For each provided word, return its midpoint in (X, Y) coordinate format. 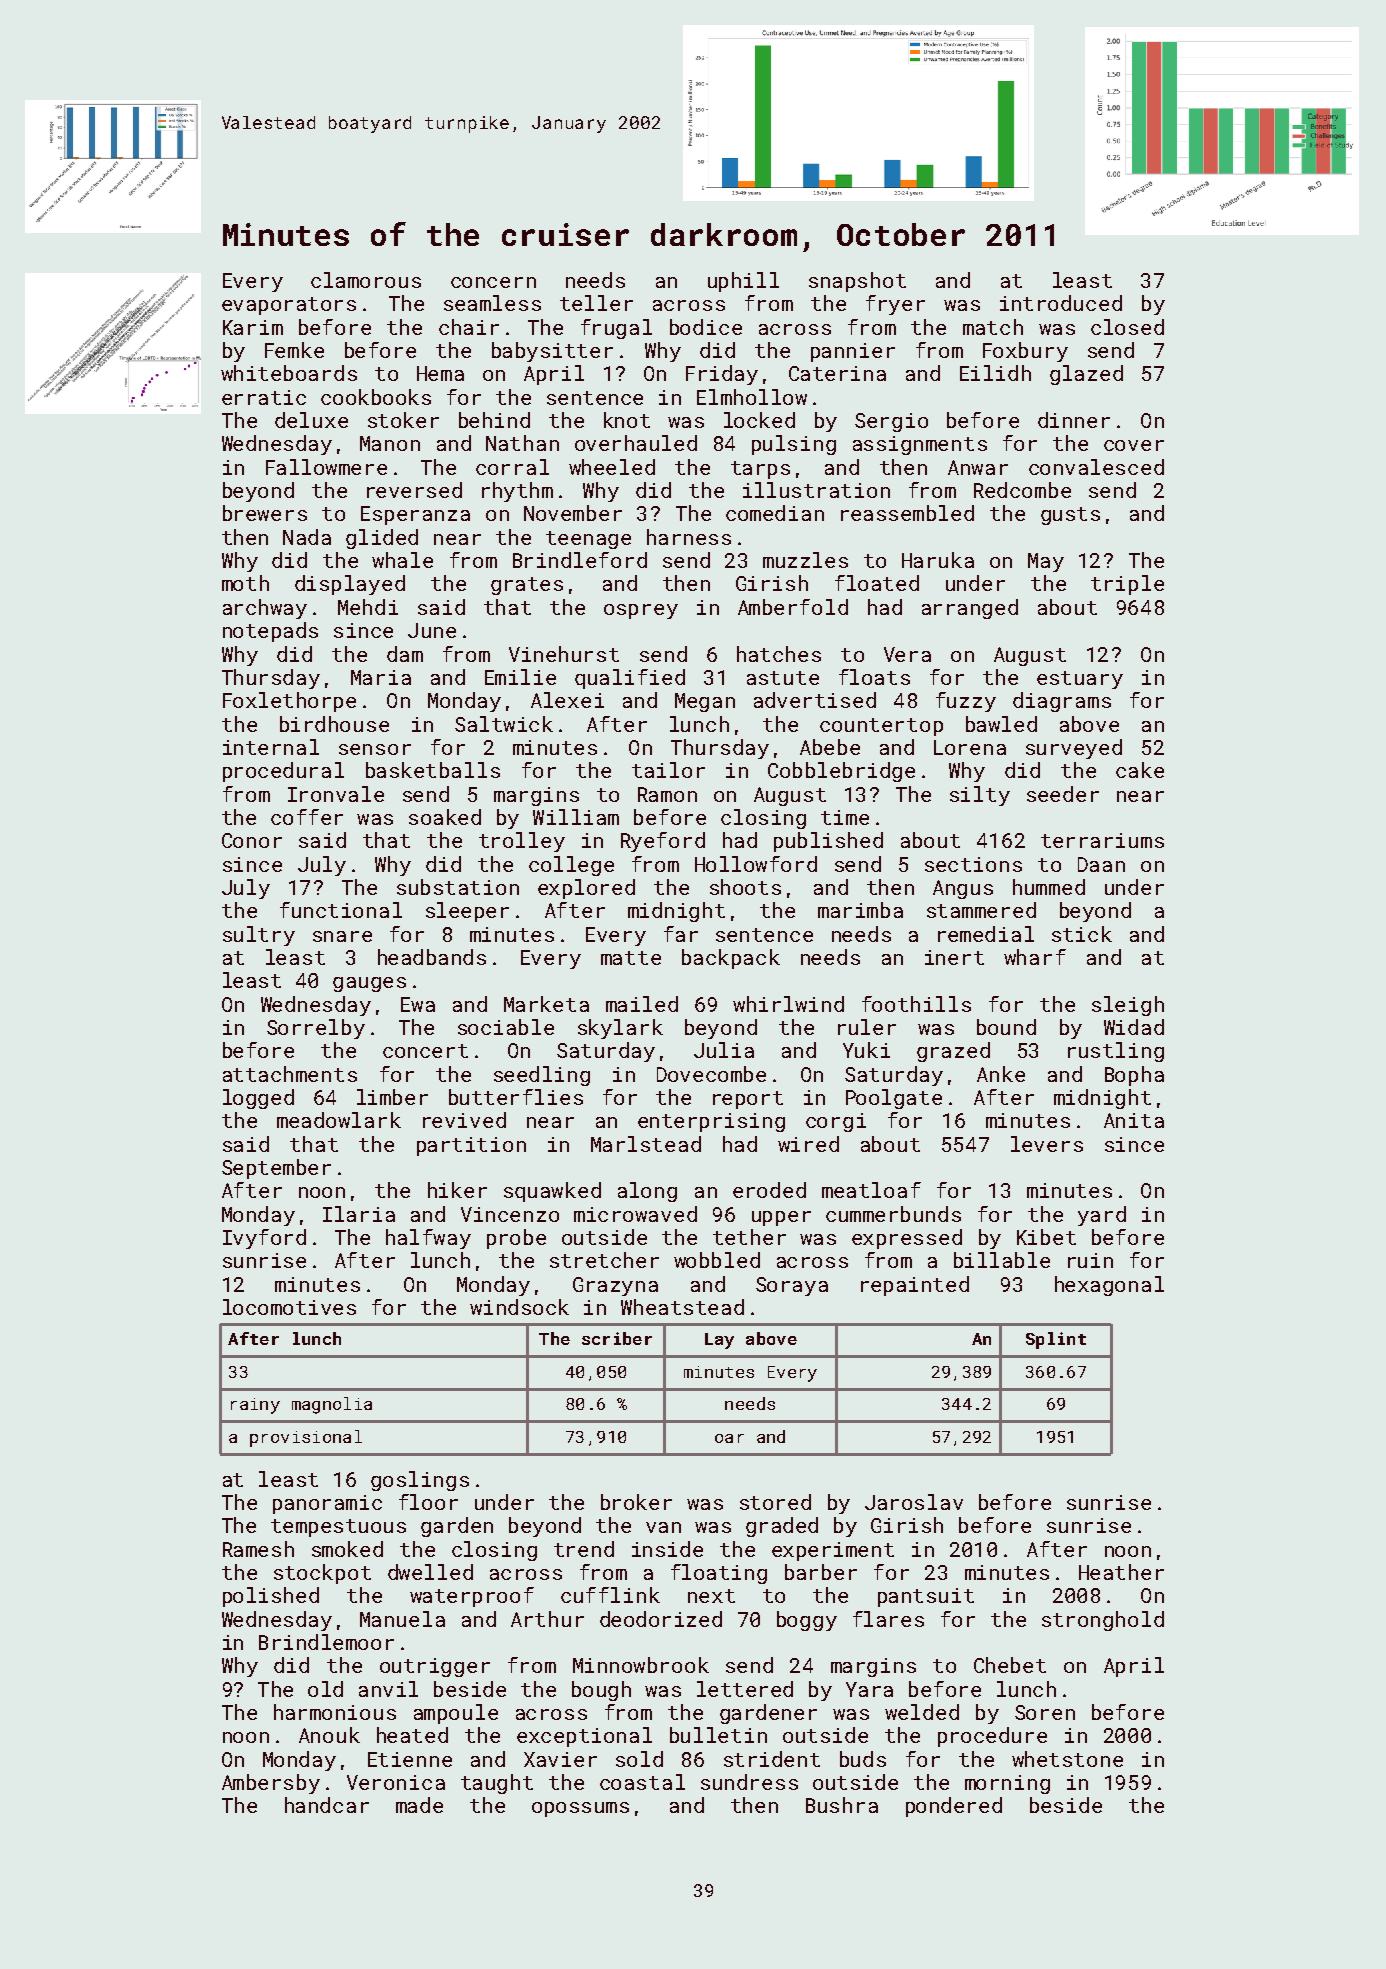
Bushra (842, 1805)
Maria (381, 677)
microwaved (635, 1214)
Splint (1056, 1340)
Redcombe (1022, 490)
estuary (1080, 680)
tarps (760, 470)
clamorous (366, 280)
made (419, 1805)
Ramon (667, 794)
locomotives (289, 1307)
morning (1007, 1784)
